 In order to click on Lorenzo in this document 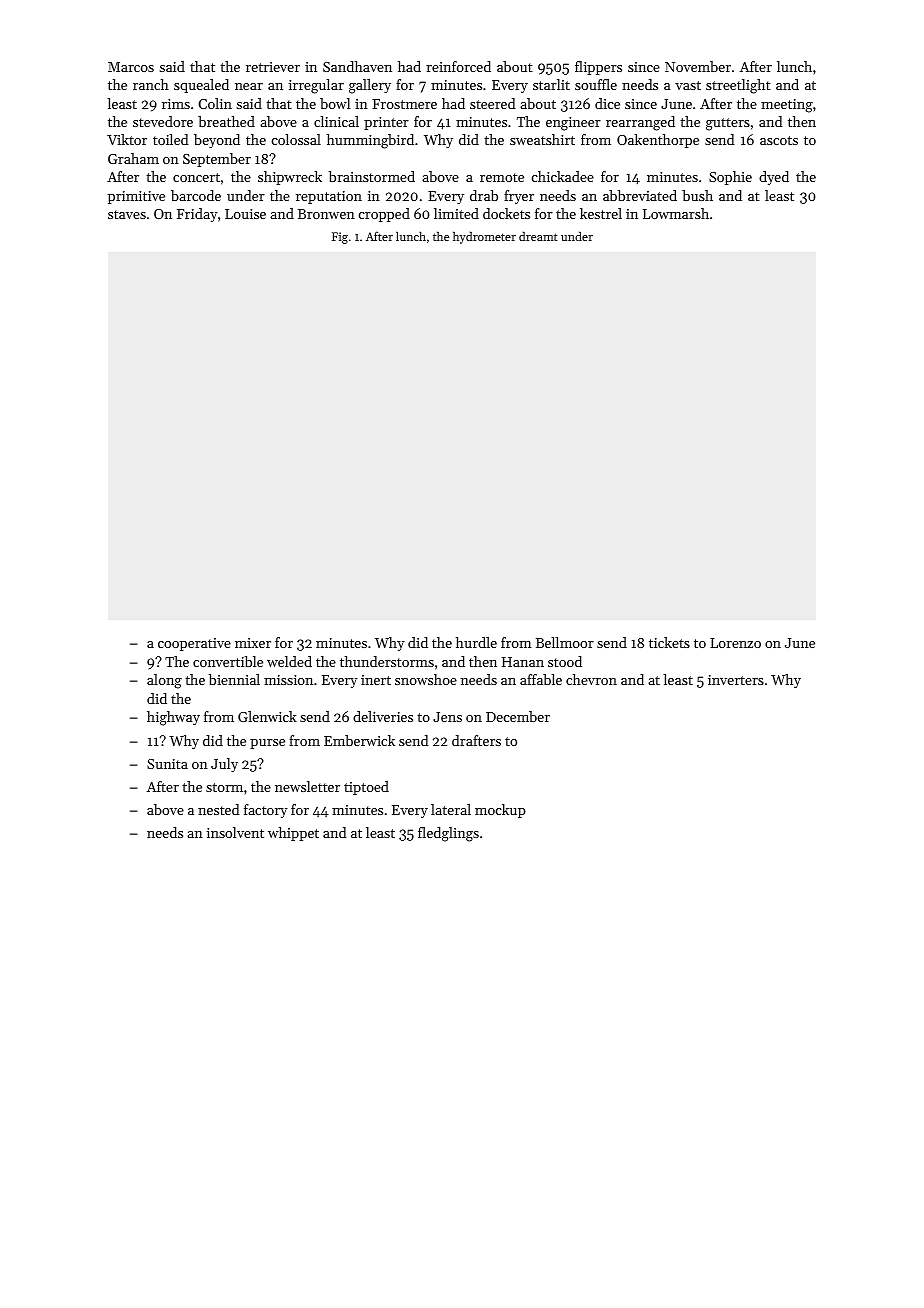, I will do `click(735, 643)`.
